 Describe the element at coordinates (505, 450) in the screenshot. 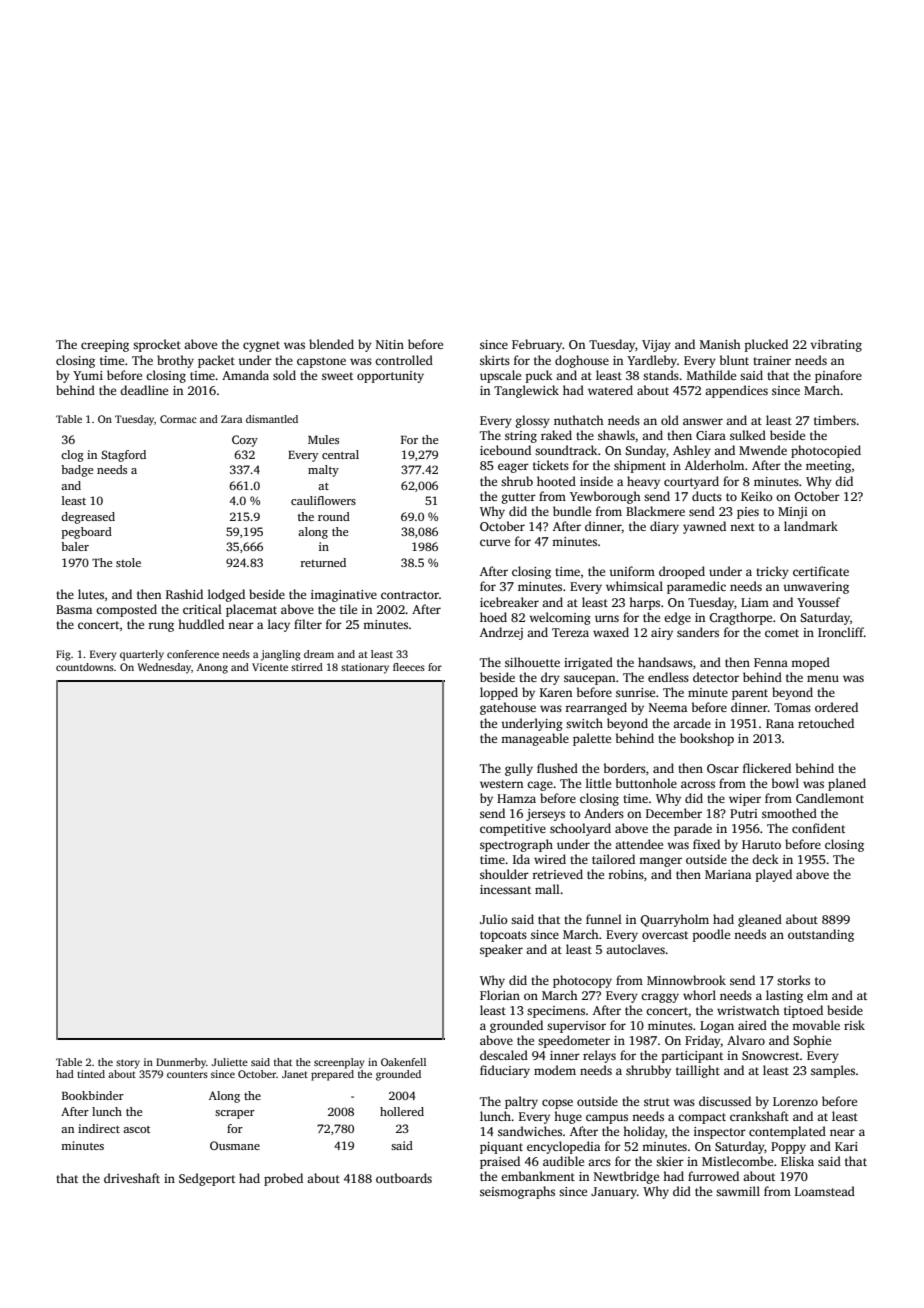

I see `icebound` at that location.
